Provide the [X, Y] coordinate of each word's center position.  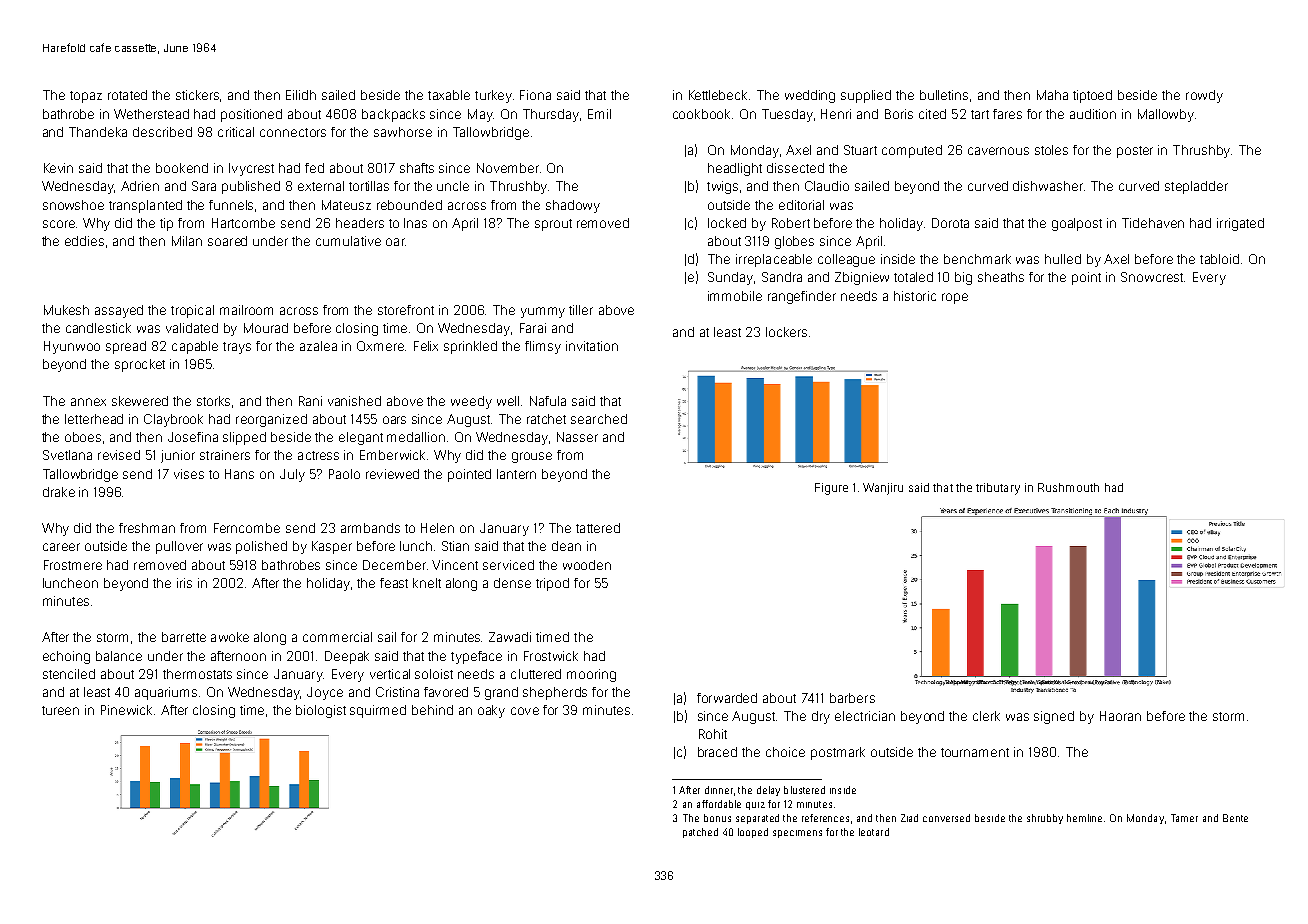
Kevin [58, 168]
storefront [406, 310]
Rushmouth [1068, 487]
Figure [831, 489]
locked [727, 223]
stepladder [1196, 187]
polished [261, 547]
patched [700, 833]
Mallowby [1166, 115]
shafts [417, 168]
